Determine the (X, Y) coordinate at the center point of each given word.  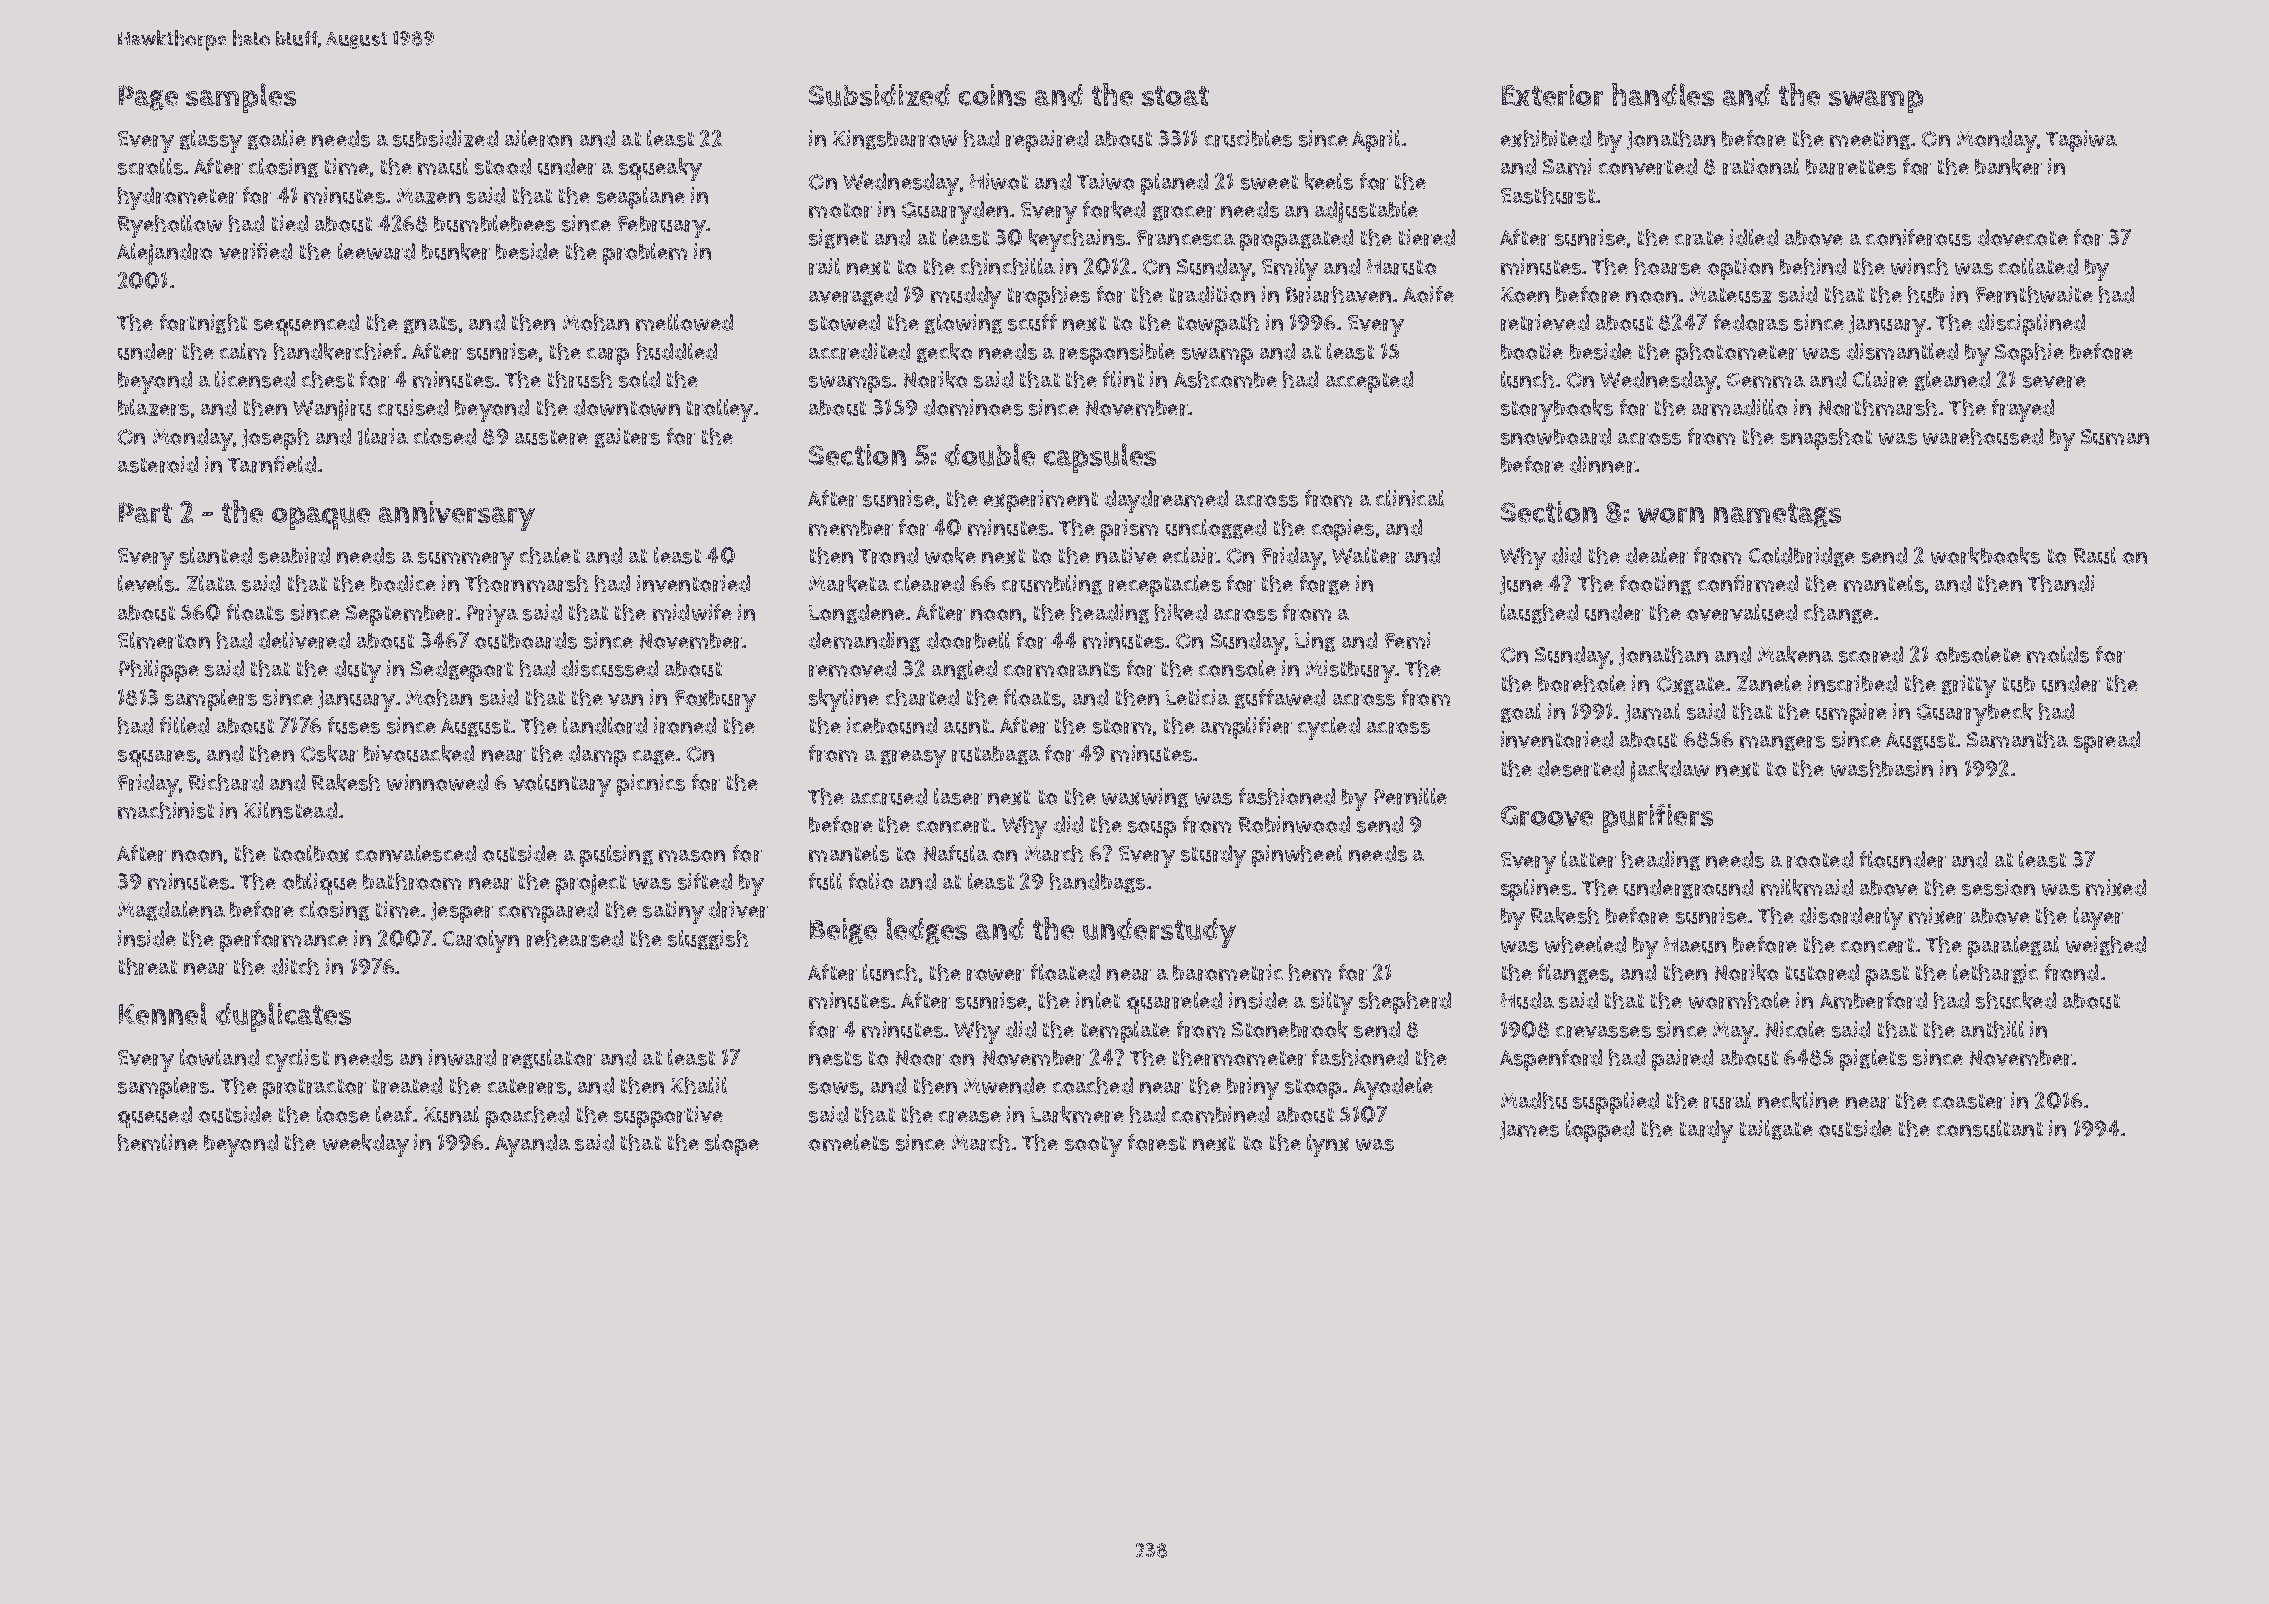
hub (1926, 294)
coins (992, 95)
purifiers (1658, 818)
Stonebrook (1290, 1029)
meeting (1870, 140)
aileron (538, 138)
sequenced (306, 325)
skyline (844, 700)
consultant (1990, 1128)
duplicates (283, 1017)
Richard (226, 782)
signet (838, 239)
